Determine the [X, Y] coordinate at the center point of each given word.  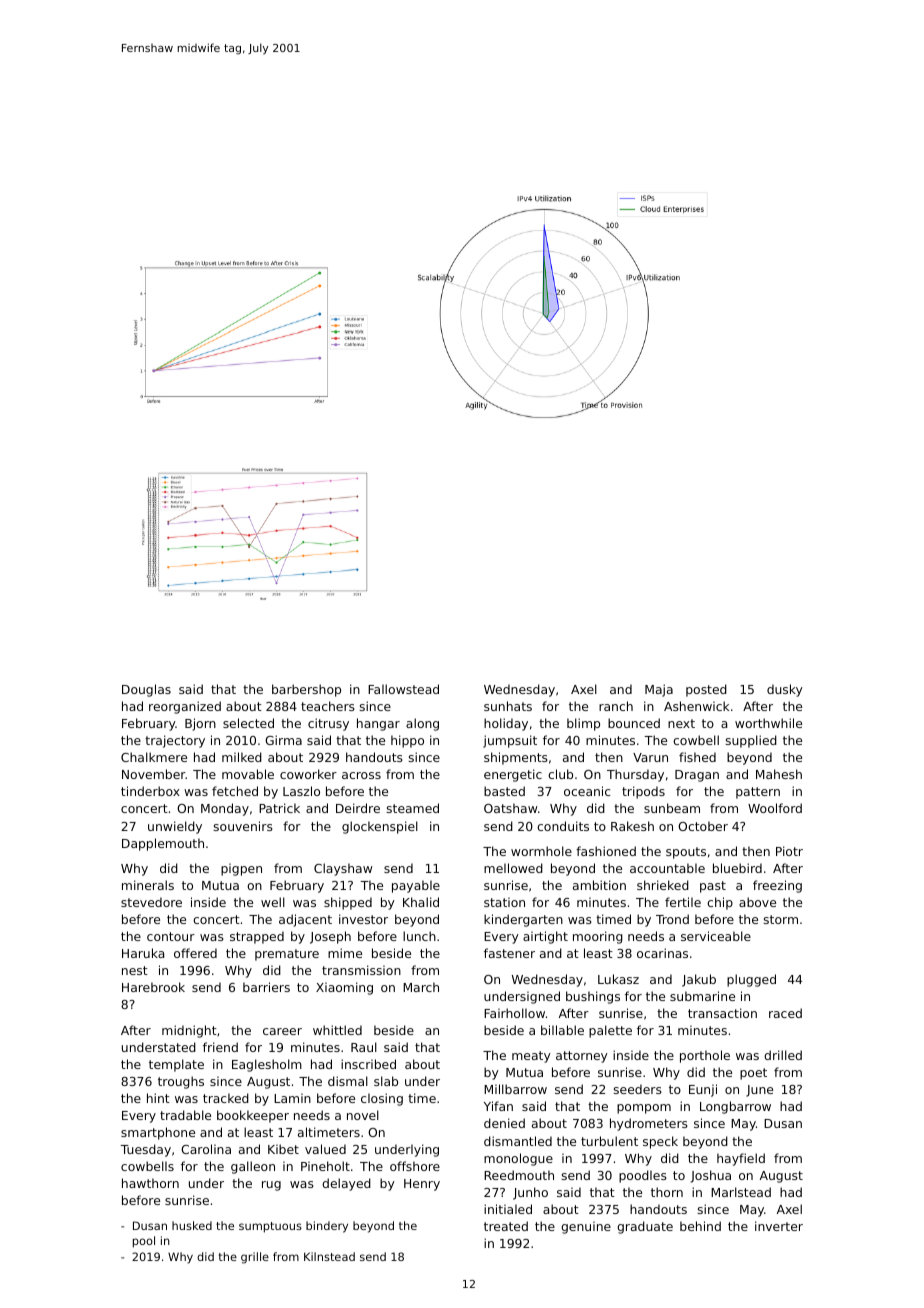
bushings [593, 997]
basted [504, 791]
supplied [751, 741]
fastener [509, 953]
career [282, 1031]
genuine [586, 1227]
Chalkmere [154, 757]
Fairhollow [514, 1013]
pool [144, 1242]
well [273, 902]
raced [785, 1013]
